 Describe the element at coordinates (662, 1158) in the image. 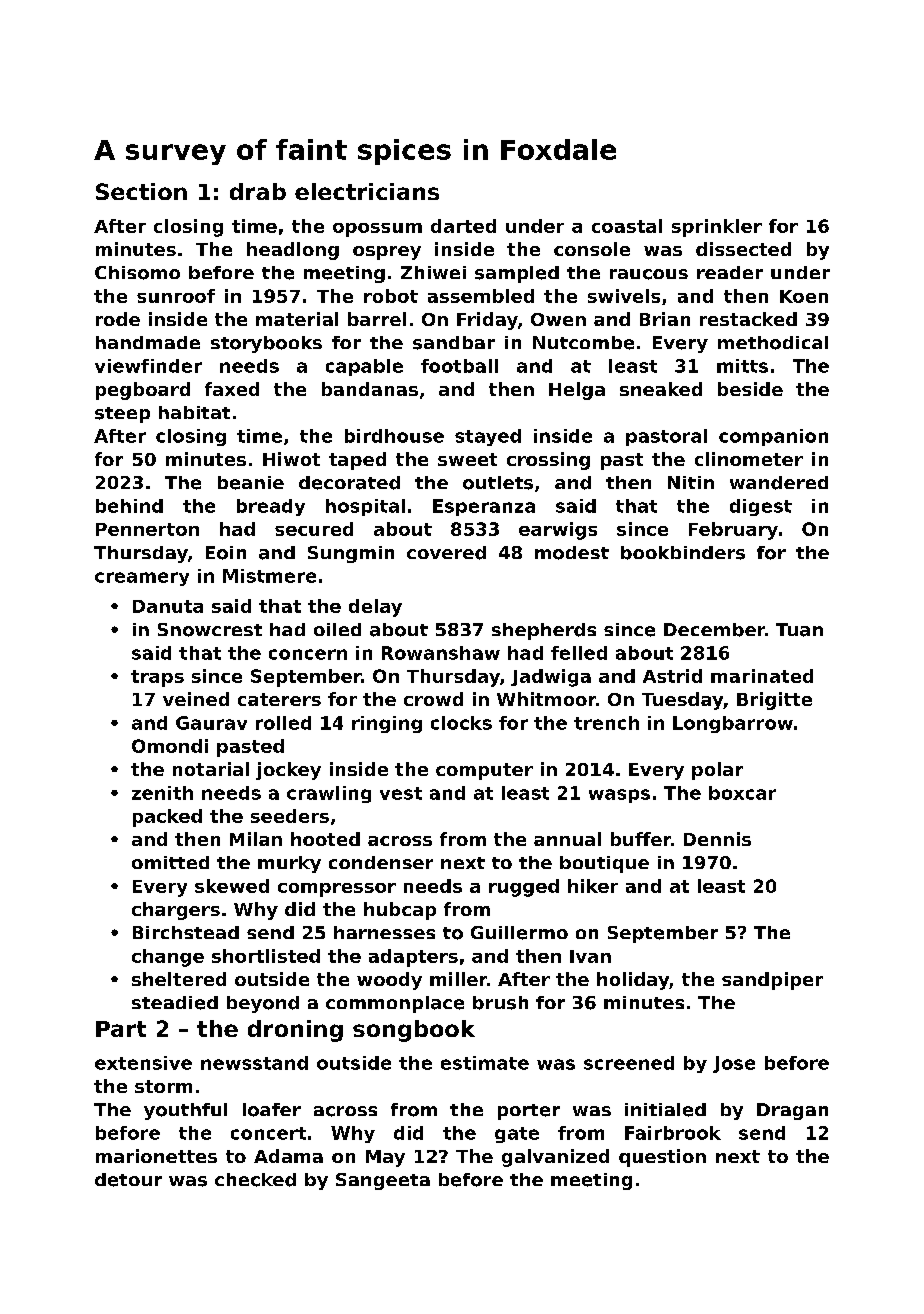

I see `question` at that location.
